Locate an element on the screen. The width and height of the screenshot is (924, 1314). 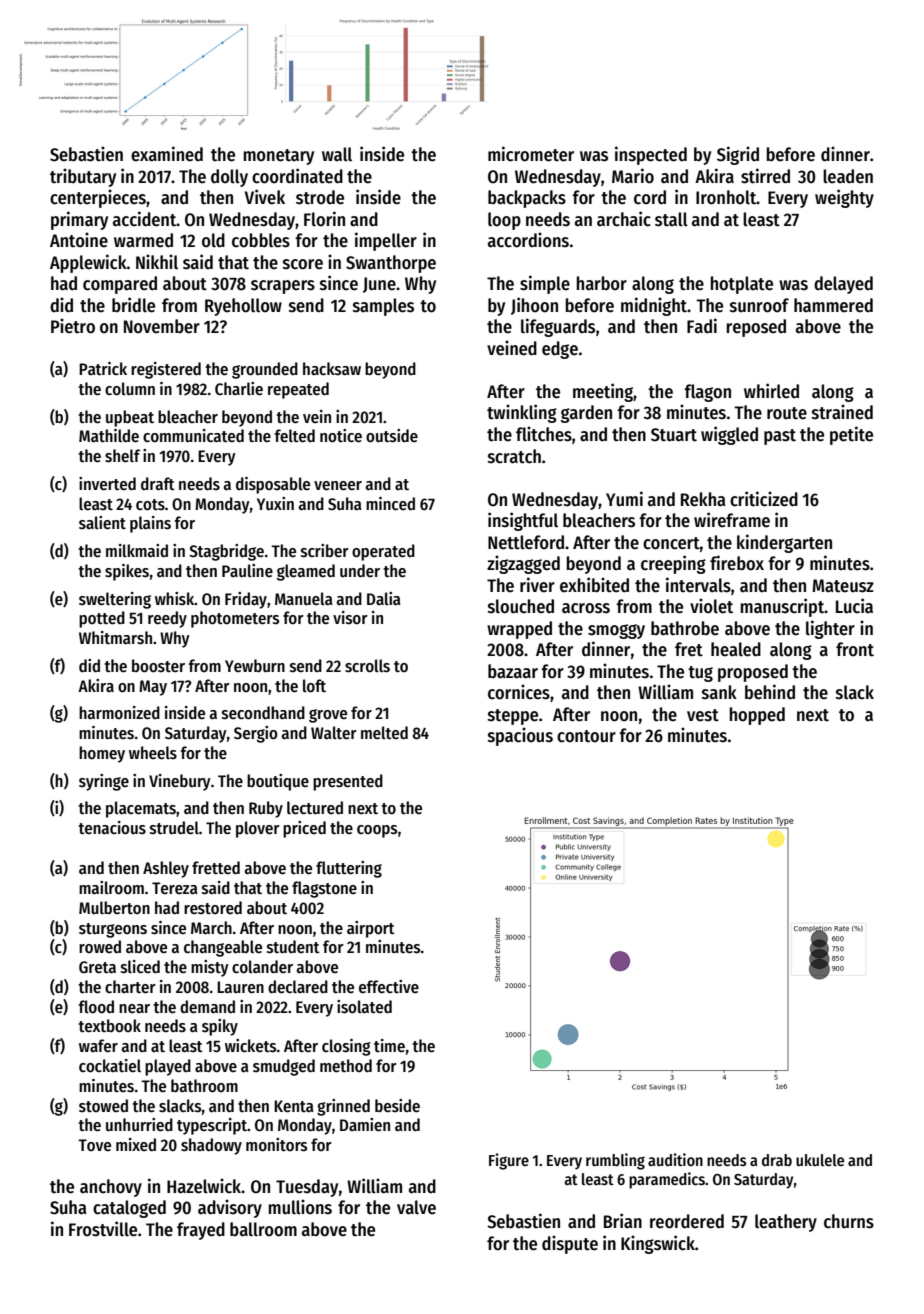
Sigrid is located at coordinates (738, 155).
